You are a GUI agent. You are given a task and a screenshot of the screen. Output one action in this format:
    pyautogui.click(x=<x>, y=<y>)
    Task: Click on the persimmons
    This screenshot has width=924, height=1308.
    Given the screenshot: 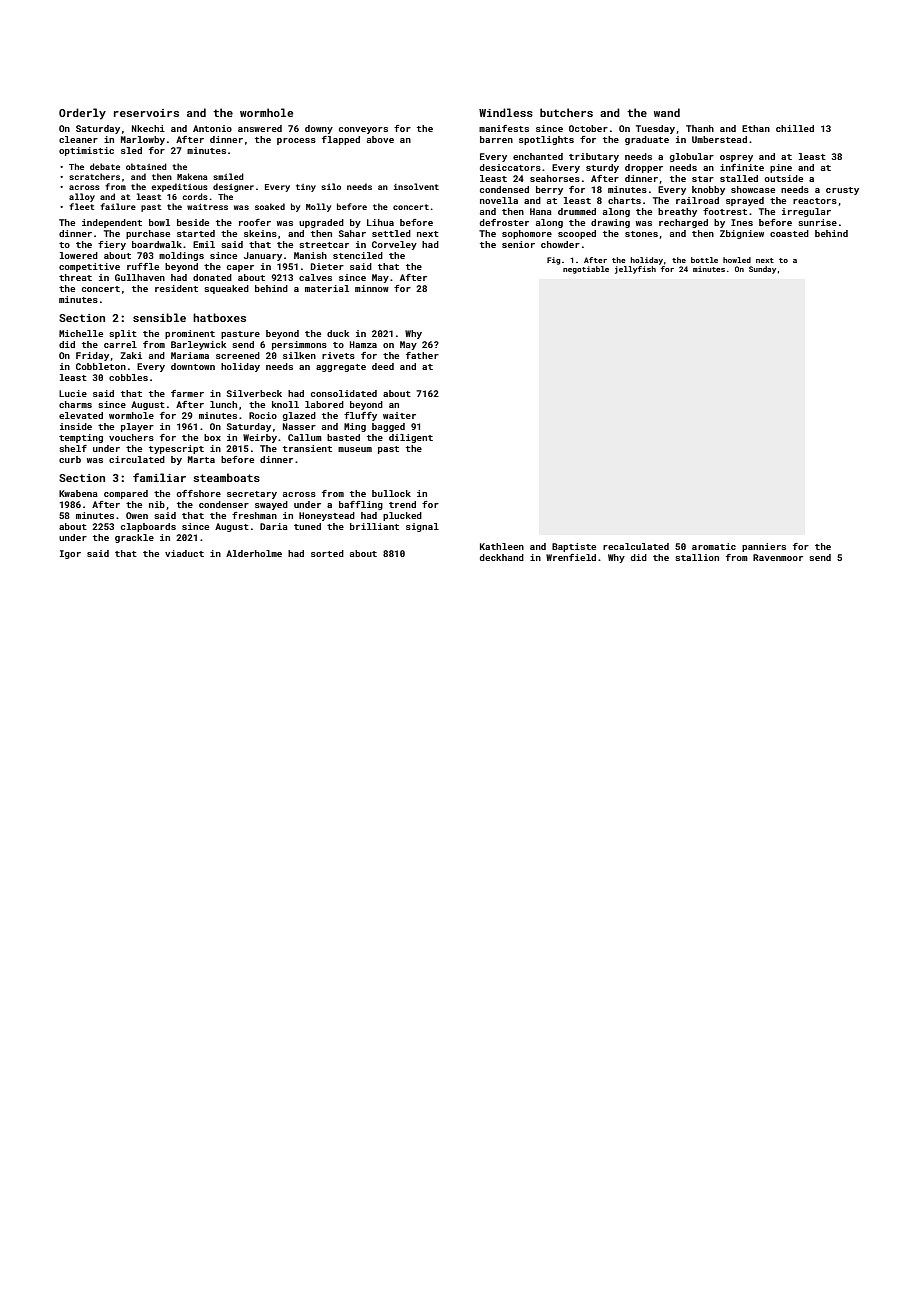 What is the action you would take?
    pyautogui.click(x=299, y=345)
